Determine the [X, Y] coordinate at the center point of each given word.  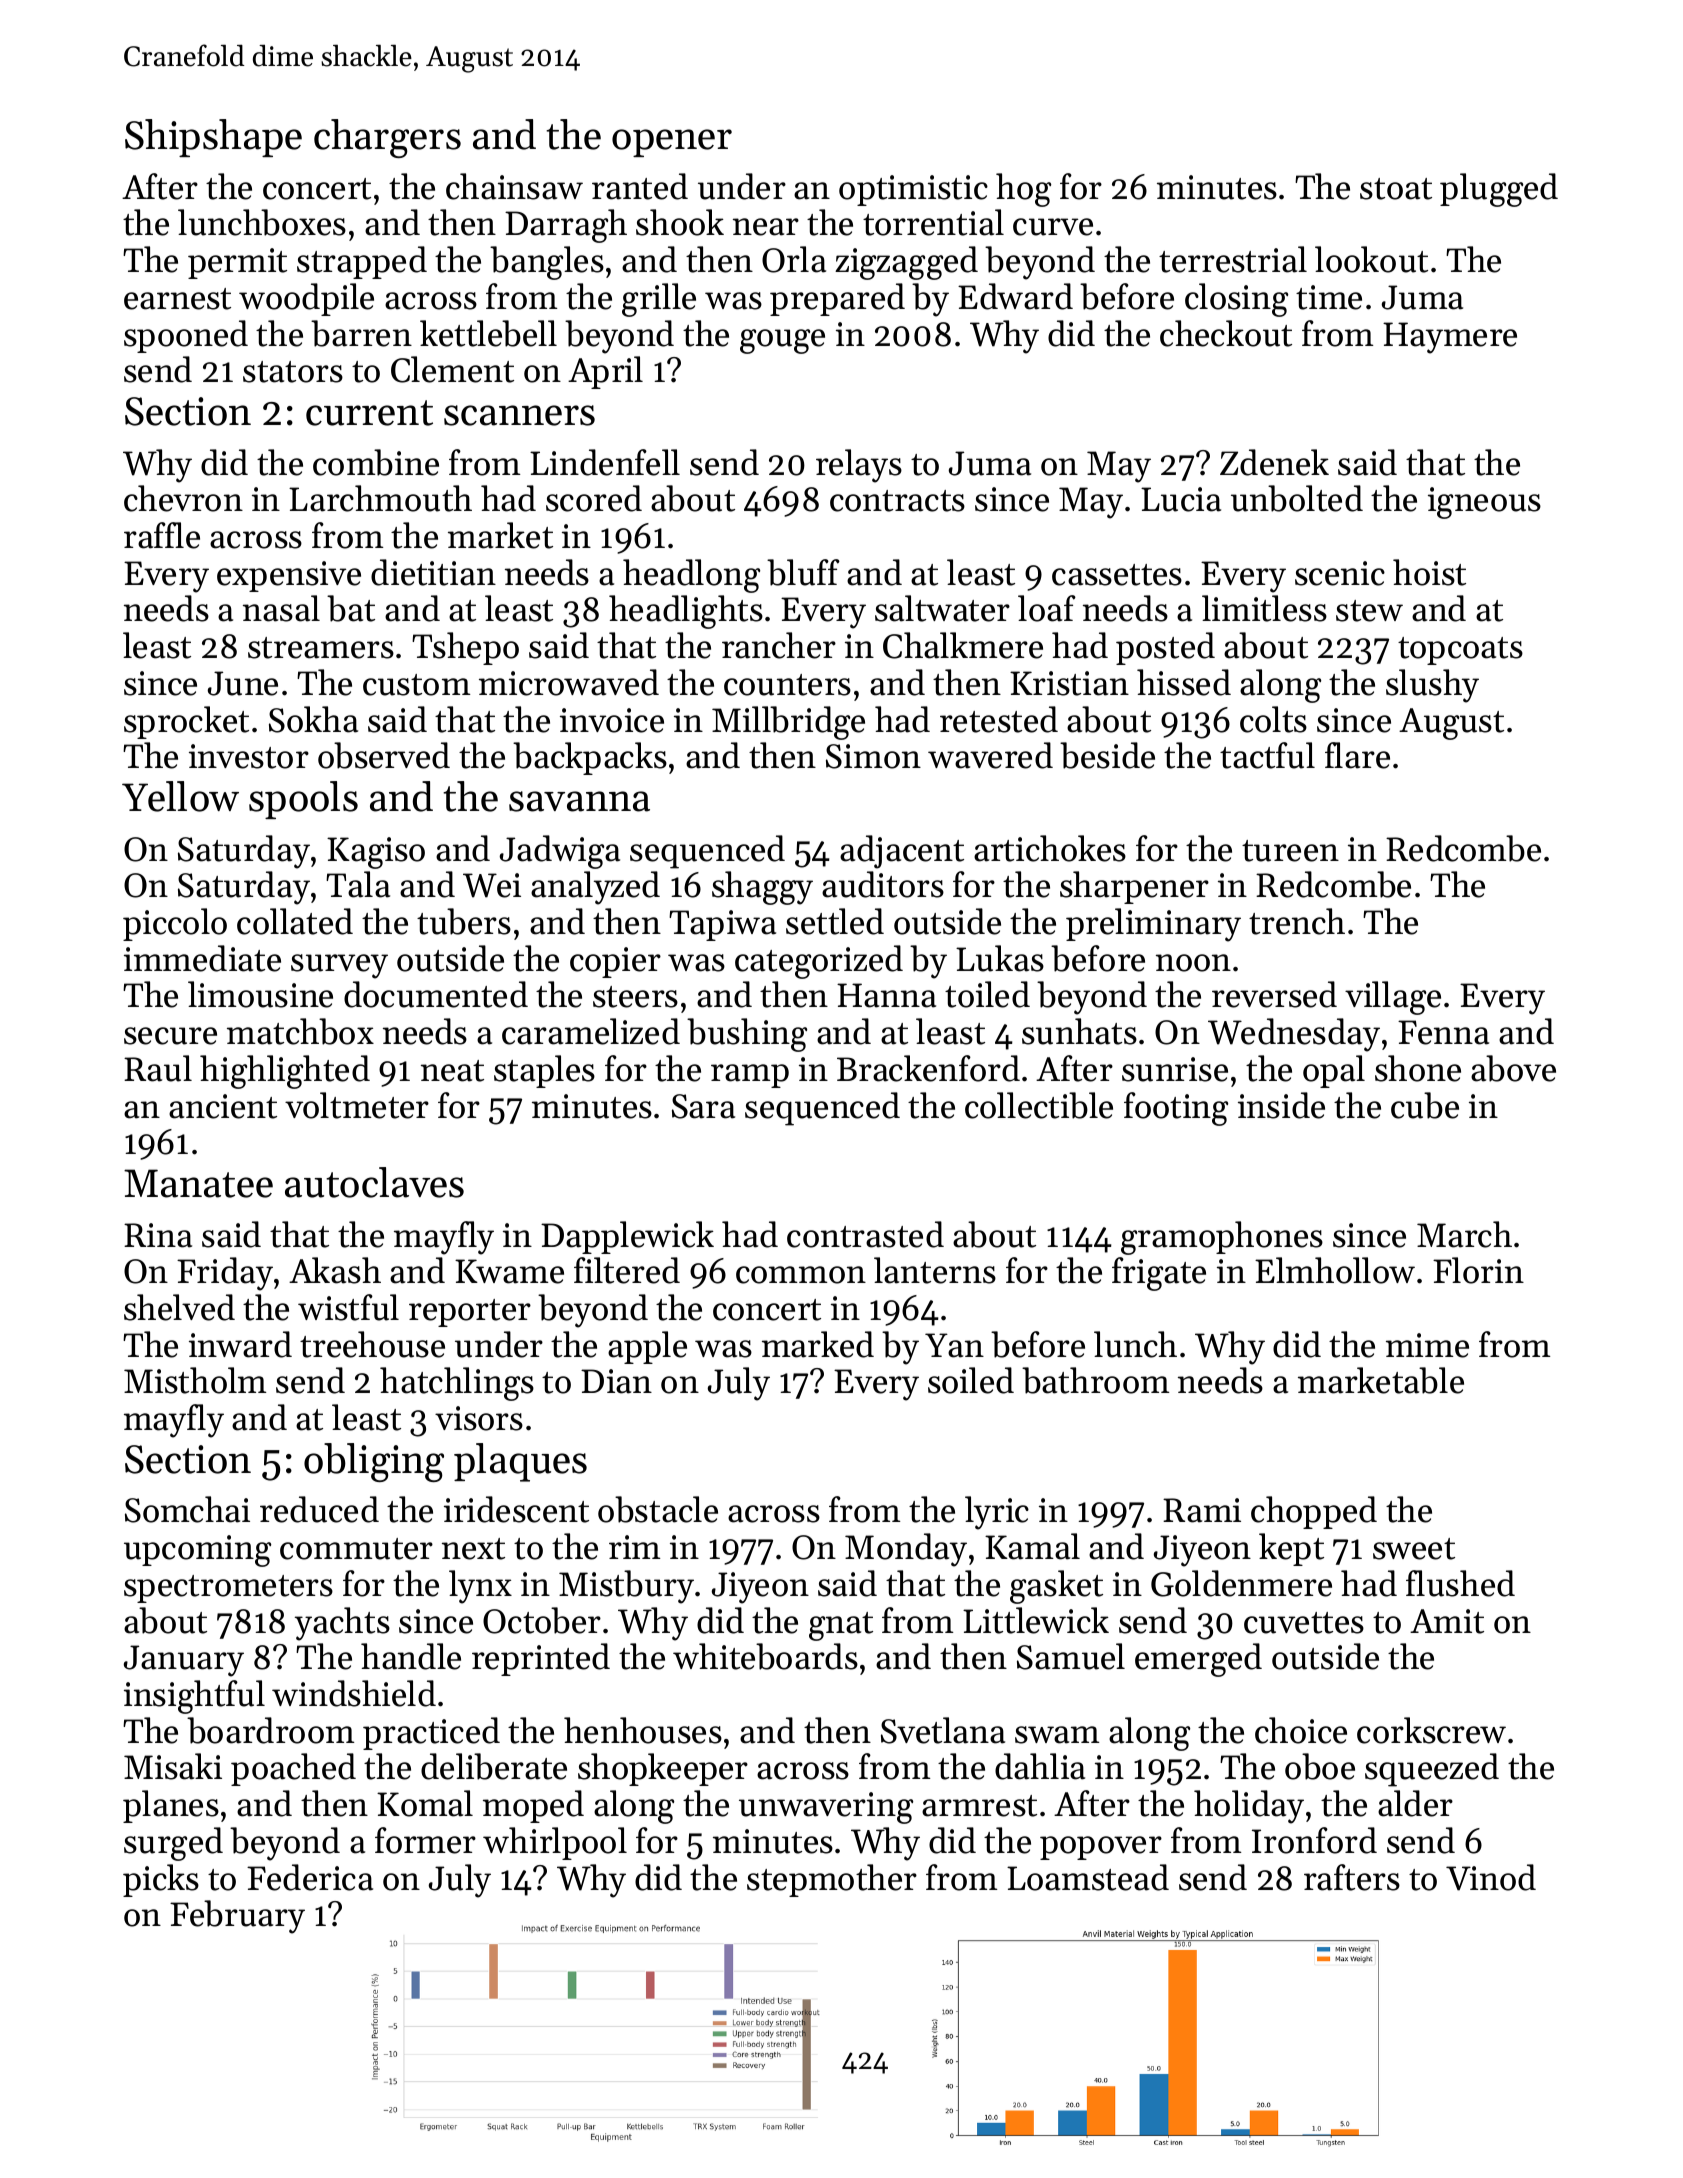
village [1393, 998]
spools [303, 800]
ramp [750, 1076]
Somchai [187, 1509]
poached [293, 1769]
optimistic [913, 190]
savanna [579, 801]
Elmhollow [1335, 1270]
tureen [1290, 851]
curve [1053, 227]
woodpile [306, 299]
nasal [281, 608]
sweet [1414, 1549]
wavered [990, 755]
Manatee [198, 1183]
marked [818, 1344]
